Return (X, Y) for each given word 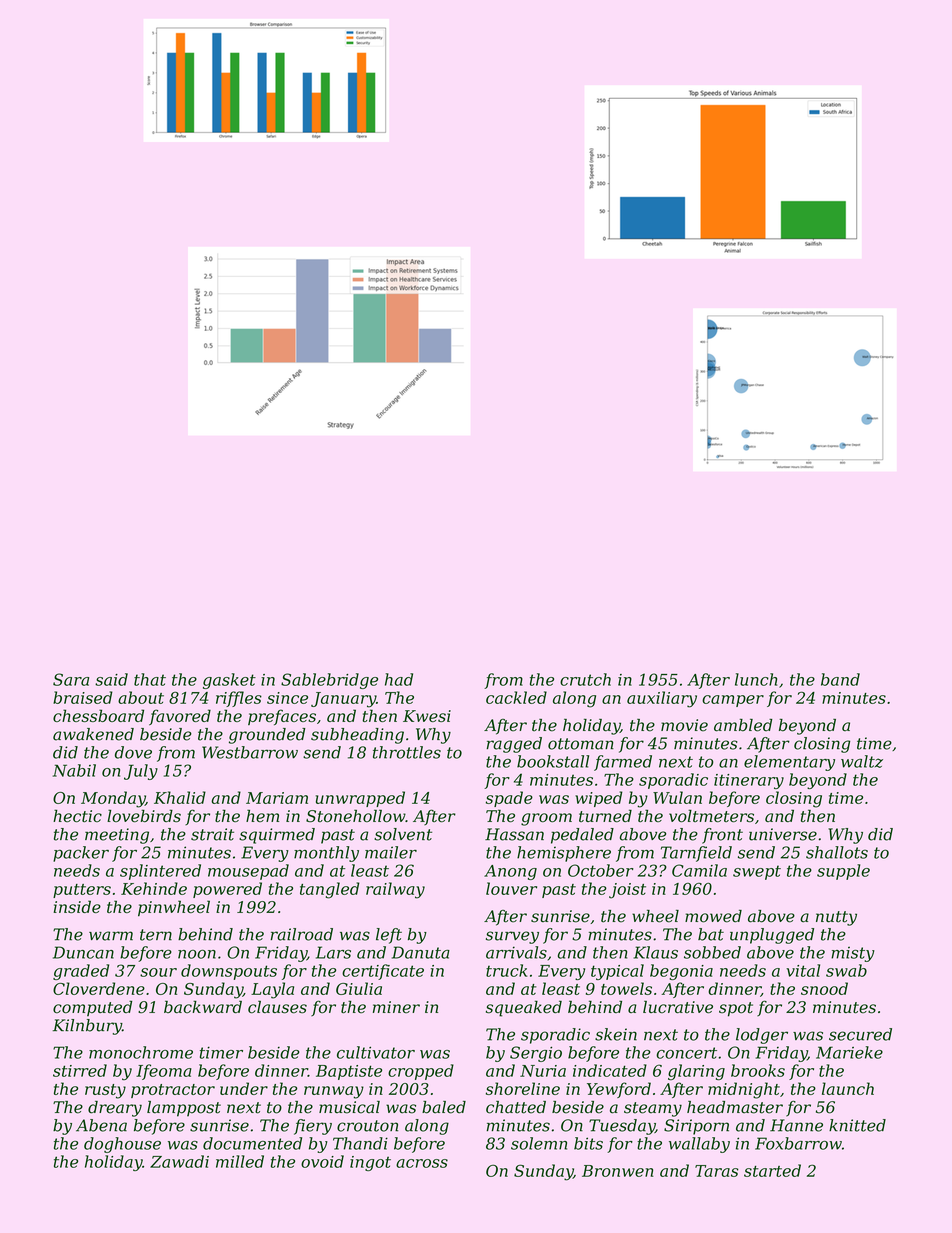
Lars (333, 952)
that (150, 679)
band (840, 679)
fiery (313, 1127)
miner (396, 1007)
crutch (585, 679)
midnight (744, 1090)
